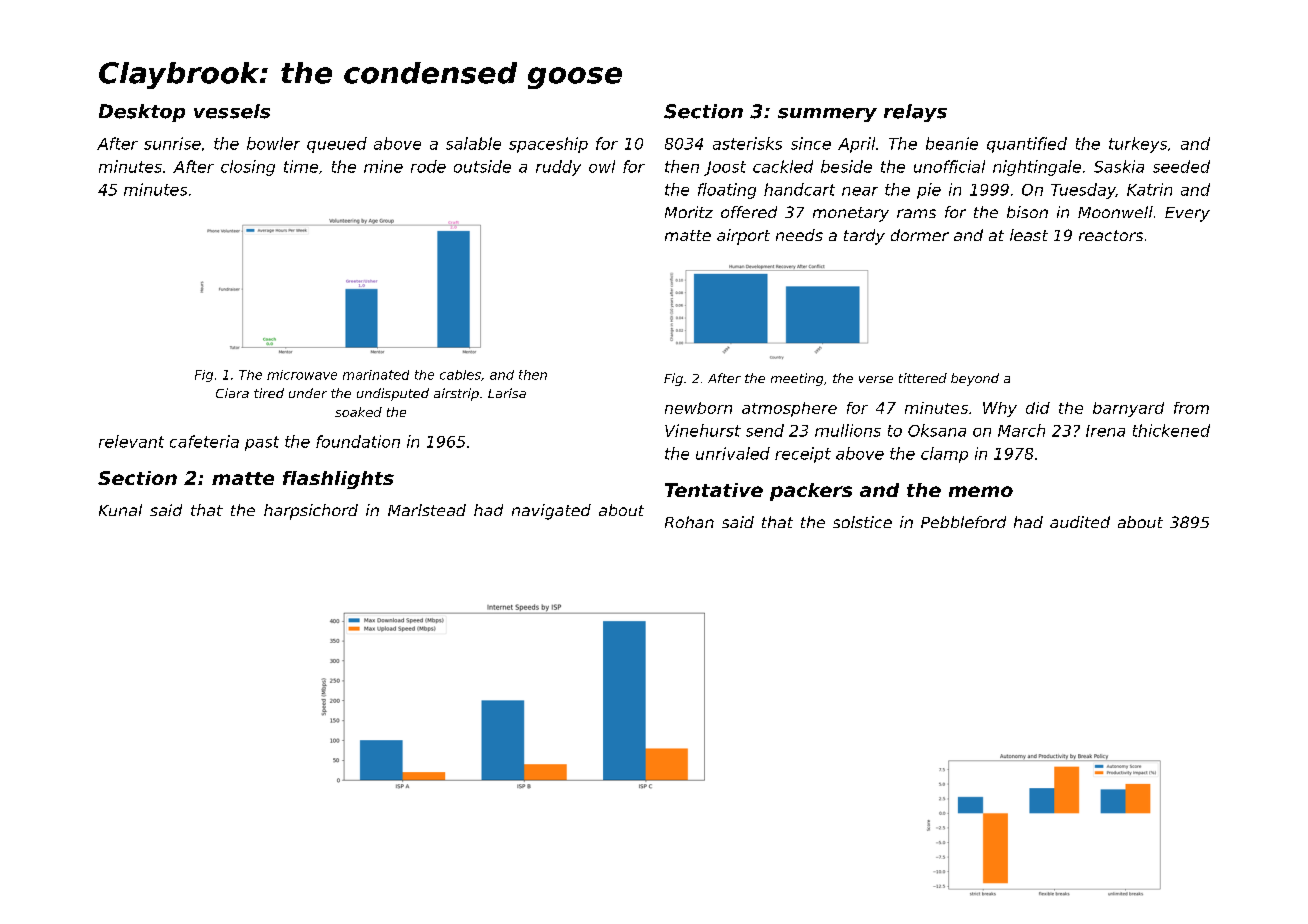  I want to click on harpsichord, so click(311, 512).
